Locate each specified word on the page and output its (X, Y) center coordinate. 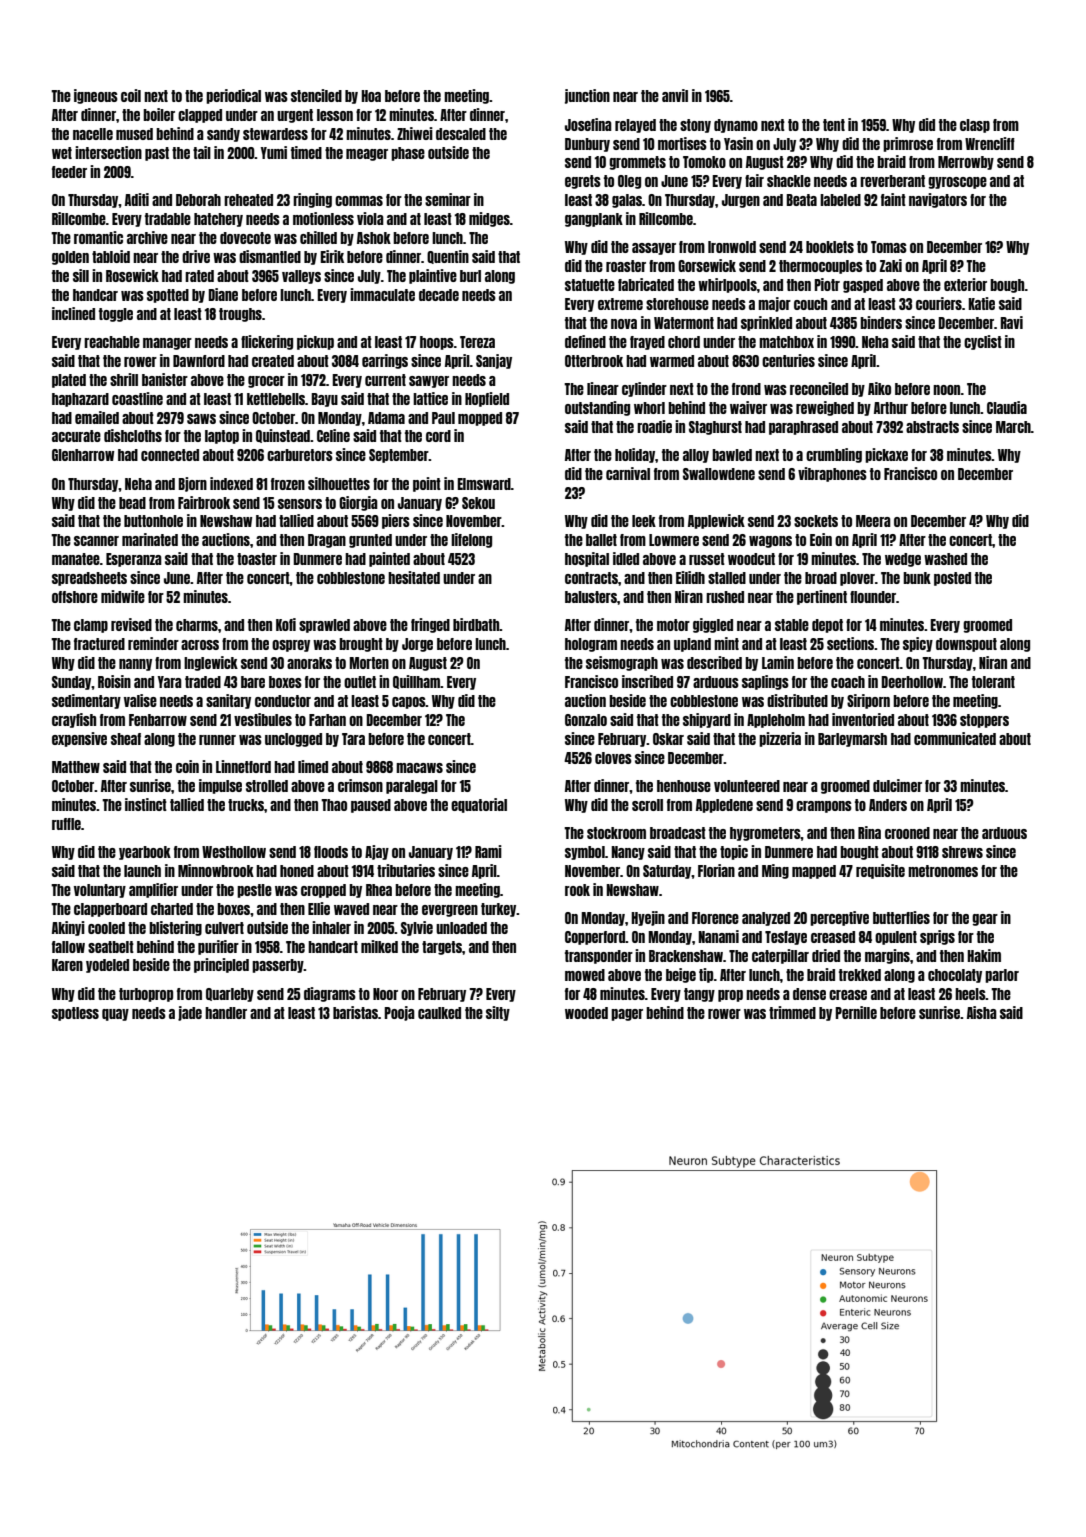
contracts (591, 578)
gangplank (594, 220)
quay (115, 1015)
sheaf (126, 739)
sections (851, 643)
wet (62, 153)
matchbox (786, 342)
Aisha (982, 1012)
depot (827, 626)
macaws (419, 768)
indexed (231, 483)
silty (498, 1013)
